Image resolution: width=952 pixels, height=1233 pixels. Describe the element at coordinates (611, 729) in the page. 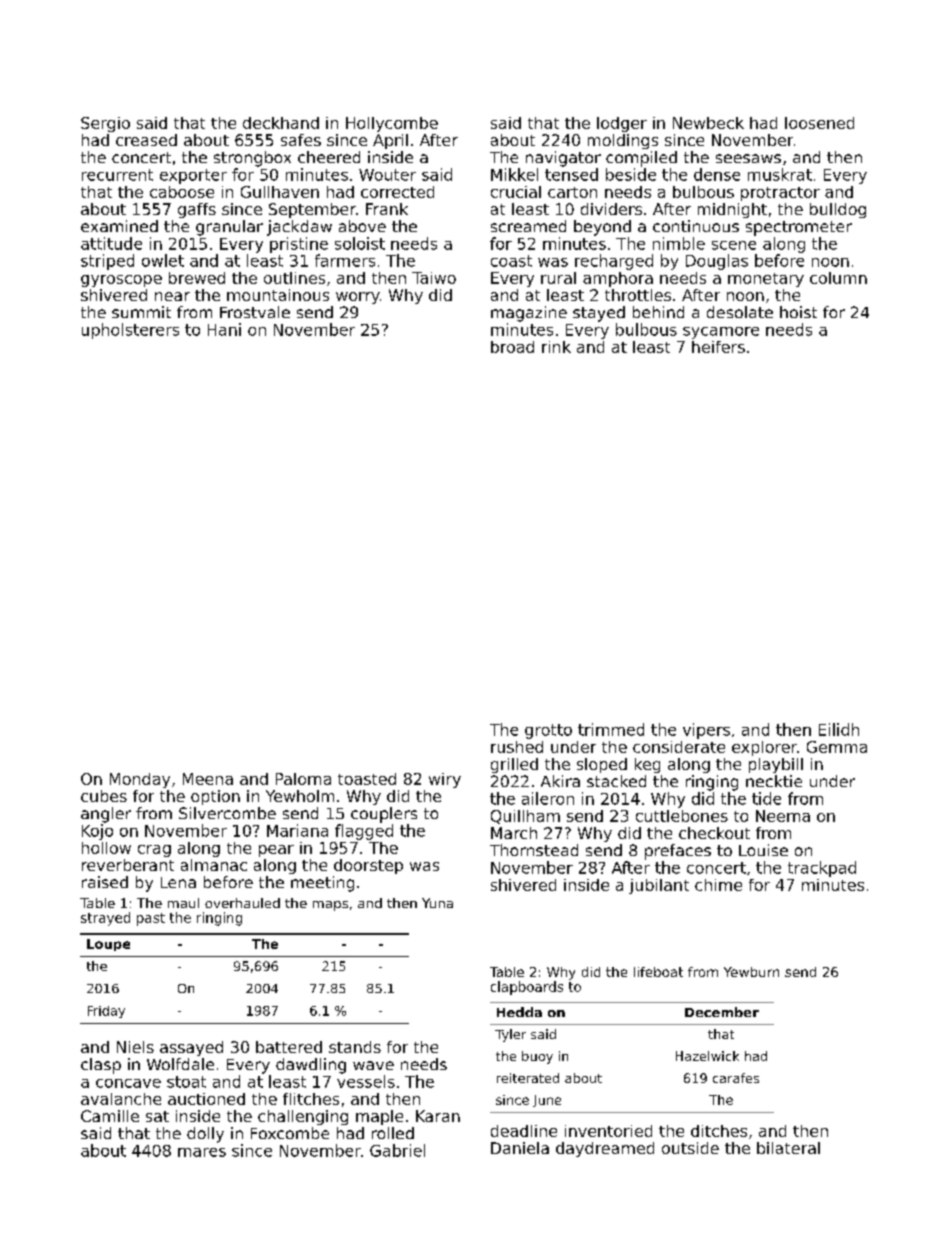

I see `trimmed` at that location.
